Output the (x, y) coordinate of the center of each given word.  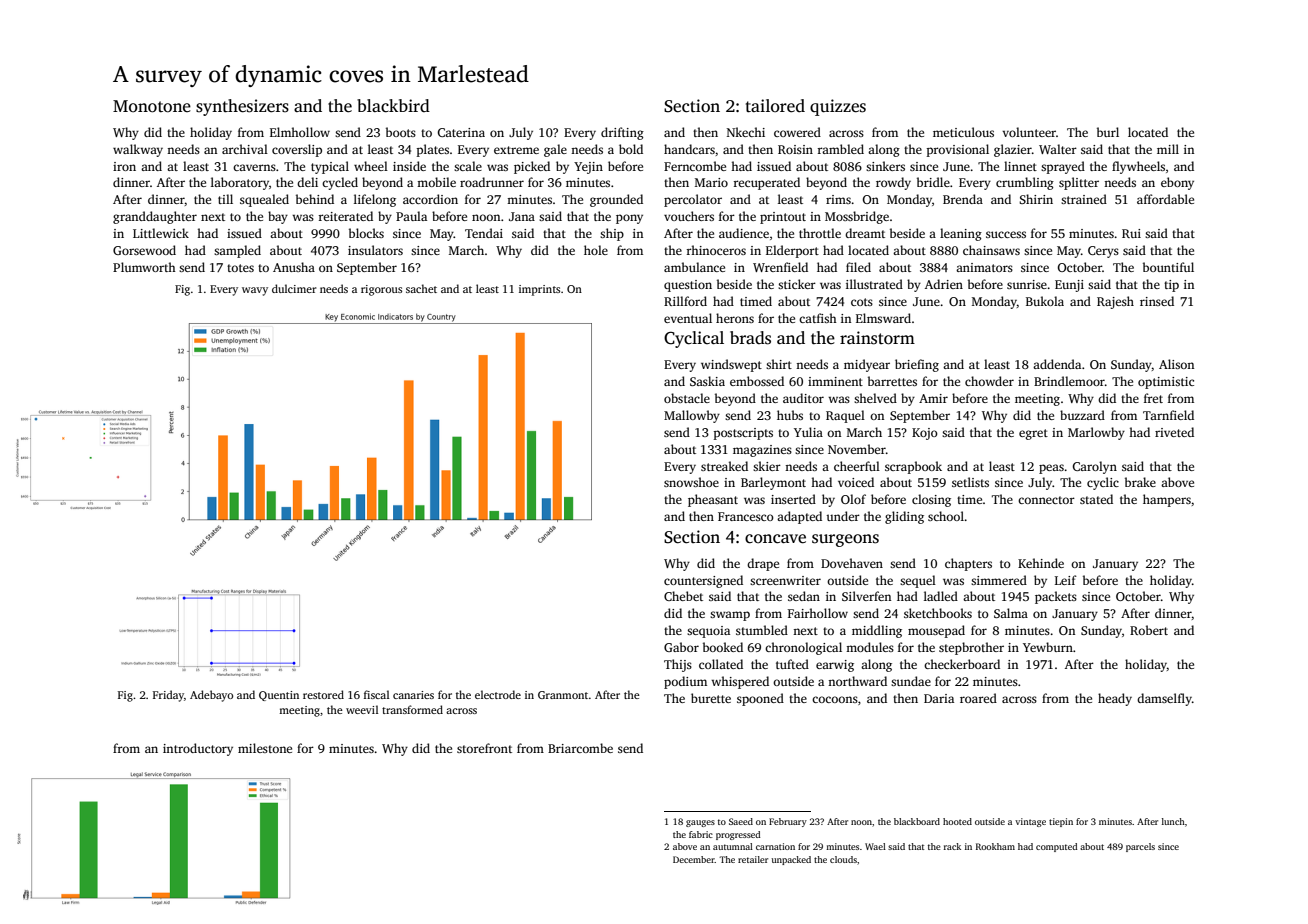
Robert (1149, 630)
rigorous (381, 290)
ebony (1177, 183)
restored (323, 694)
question (688, 286)
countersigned (703, 581)
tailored (775, 106)
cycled (340, 183)
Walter (1058, 149)
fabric (701, 834)
